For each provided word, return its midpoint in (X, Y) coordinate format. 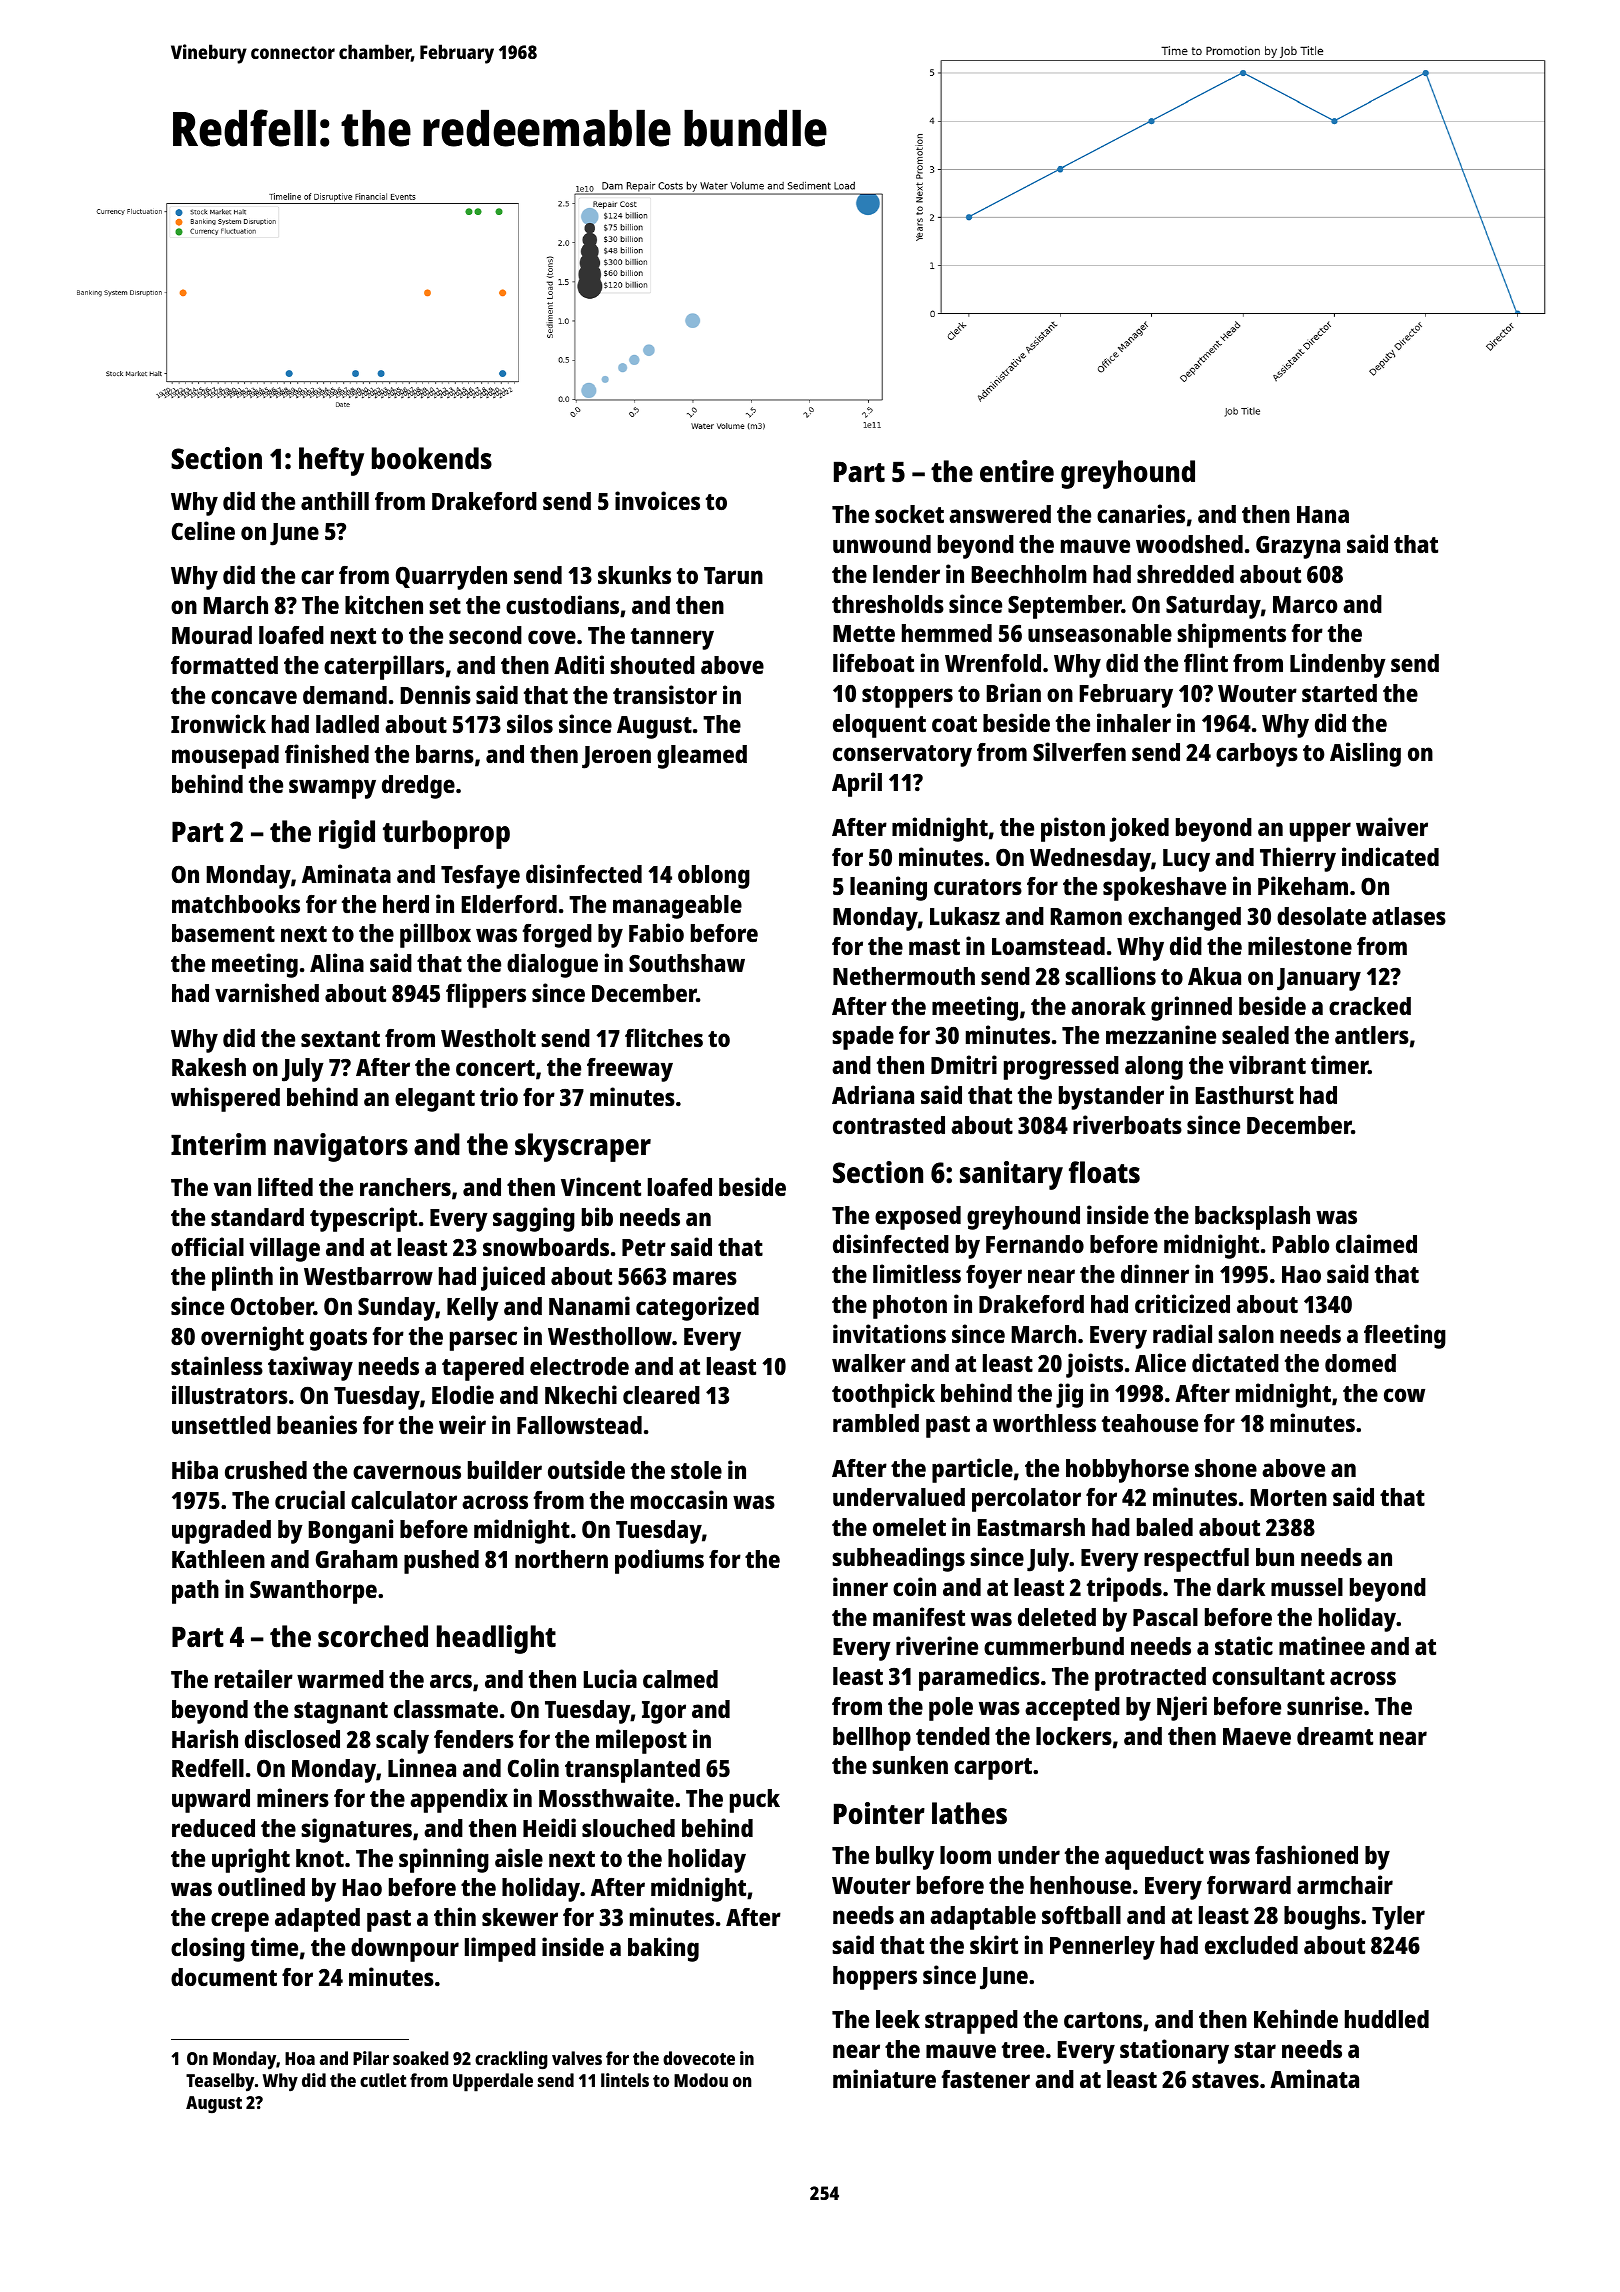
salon (1246, 1334)
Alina (337, 962)
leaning (888, 888)
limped (500, 1949)
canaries (1141, 513)
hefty (331, 461)
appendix (459, 1800)
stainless (217, 1365)
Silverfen (1079, 751)
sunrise (1325, 1705)
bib (597, 1216)
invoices (657, 500)
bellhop (872, 1739)
